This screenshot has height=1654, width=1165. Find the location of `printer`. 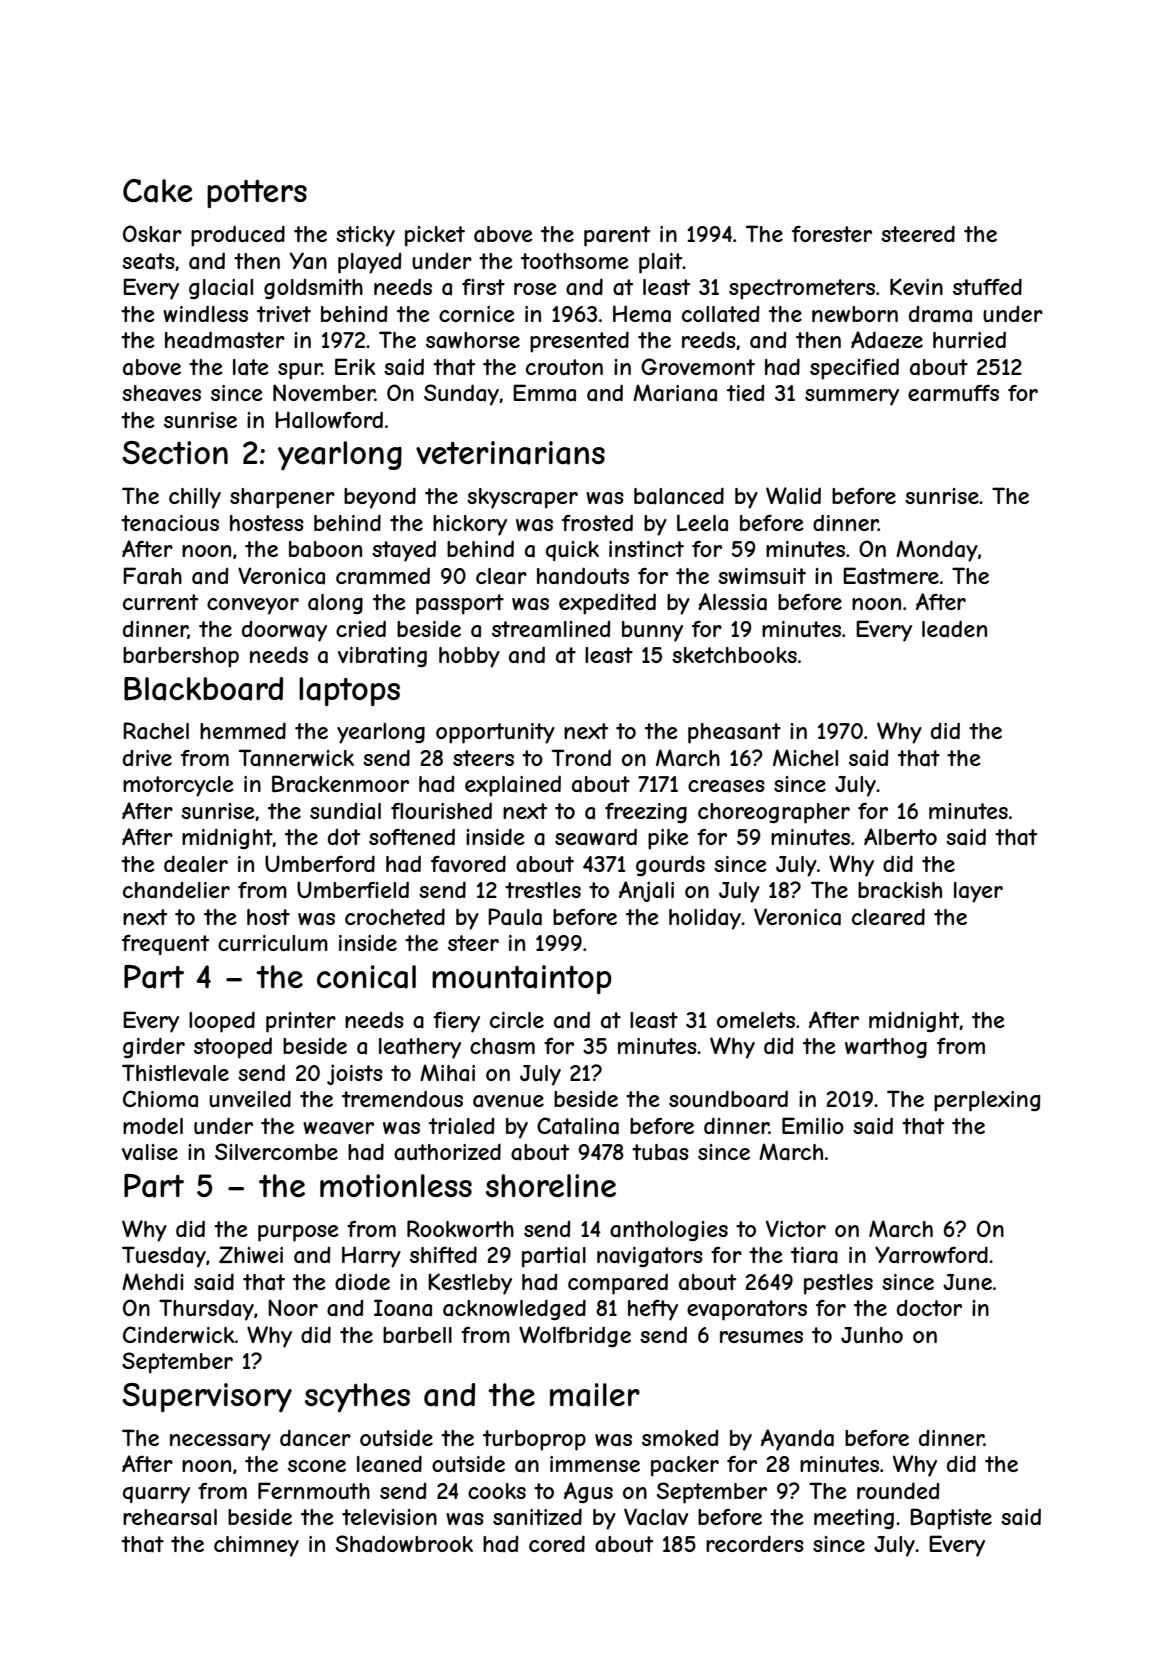

printer is located at coordinates (301, 1022).
